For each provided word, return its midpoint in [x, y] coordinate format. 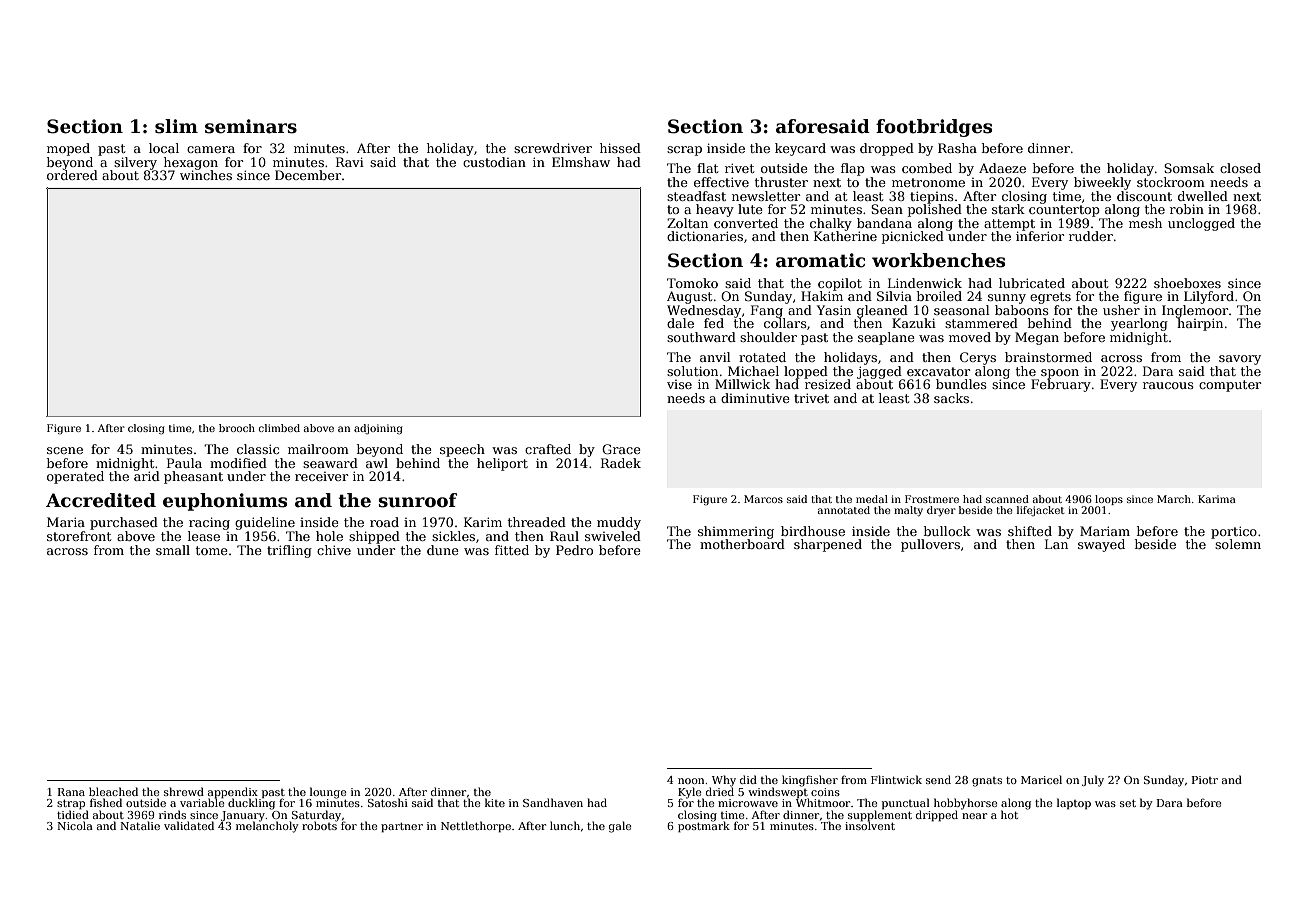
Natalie [140, 825]
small [173, 550]
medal [872, 499]
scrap [684, 151]
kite [495, 802]
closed [1240, 168]
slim [176, 126]
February [1061, 385]
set [1128, 803]
